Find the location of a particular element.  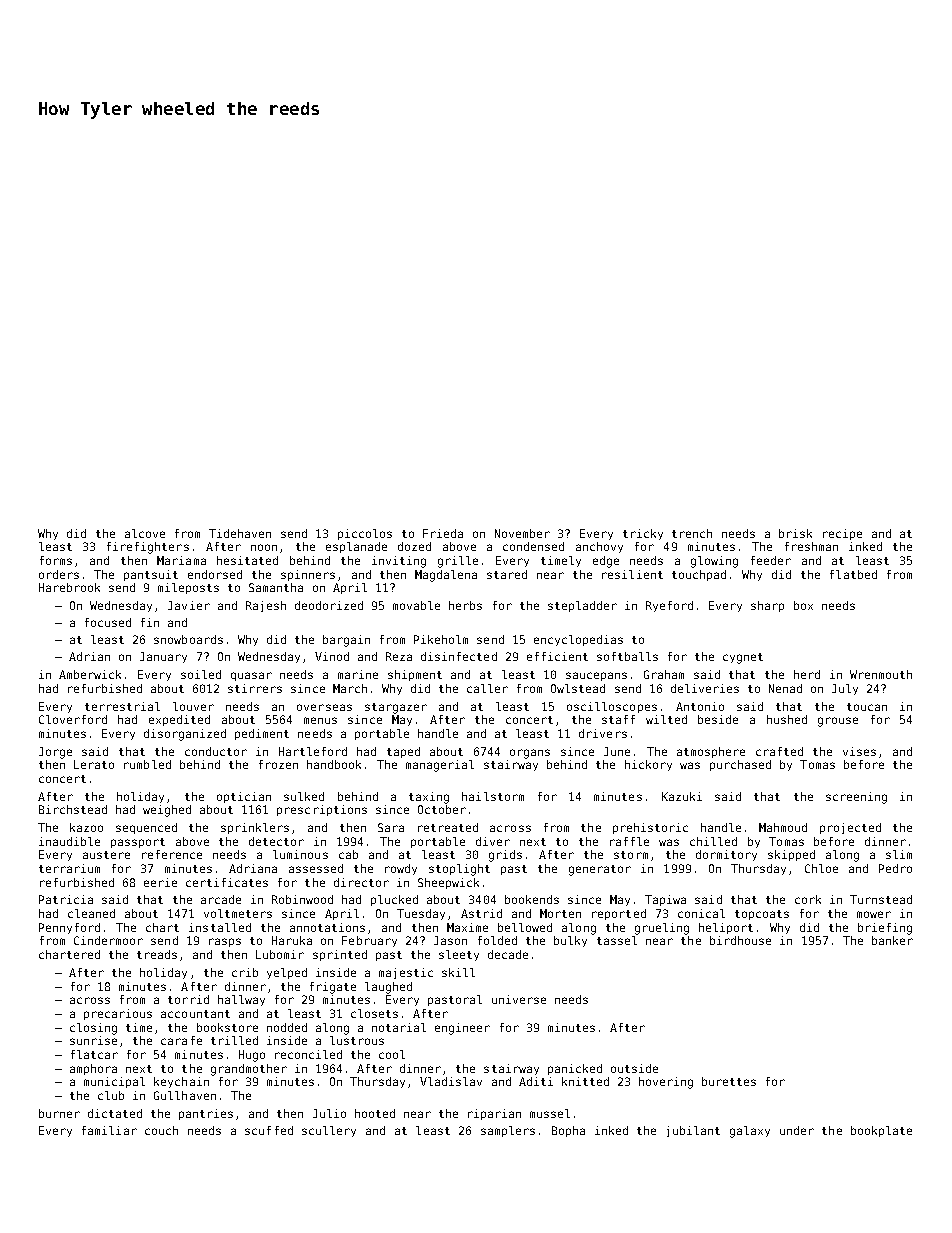

scuffed is located at coordinates (269, 1130).
